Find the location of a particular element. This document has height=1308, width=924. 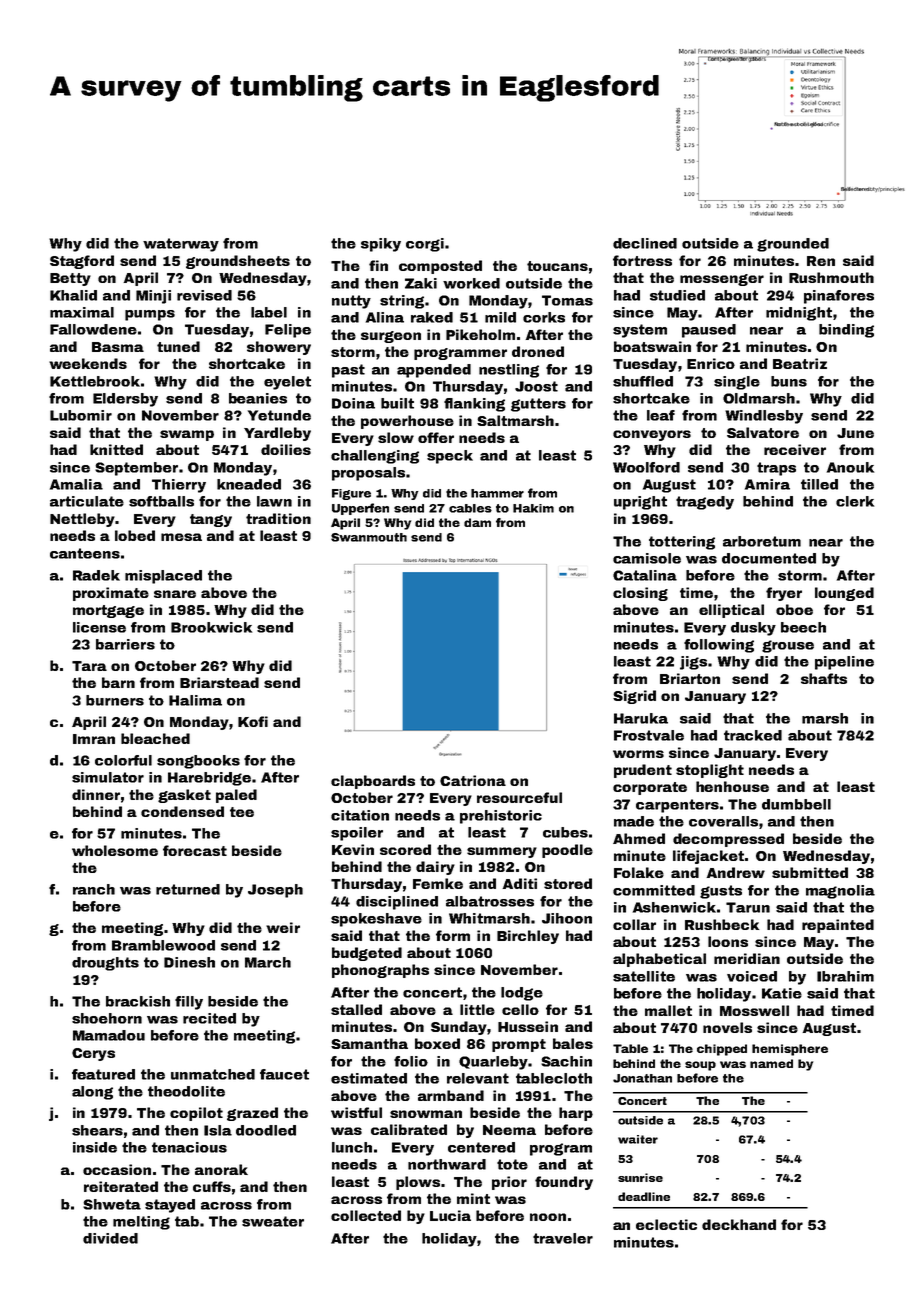

spiky is located at coordinates (381, 245).
